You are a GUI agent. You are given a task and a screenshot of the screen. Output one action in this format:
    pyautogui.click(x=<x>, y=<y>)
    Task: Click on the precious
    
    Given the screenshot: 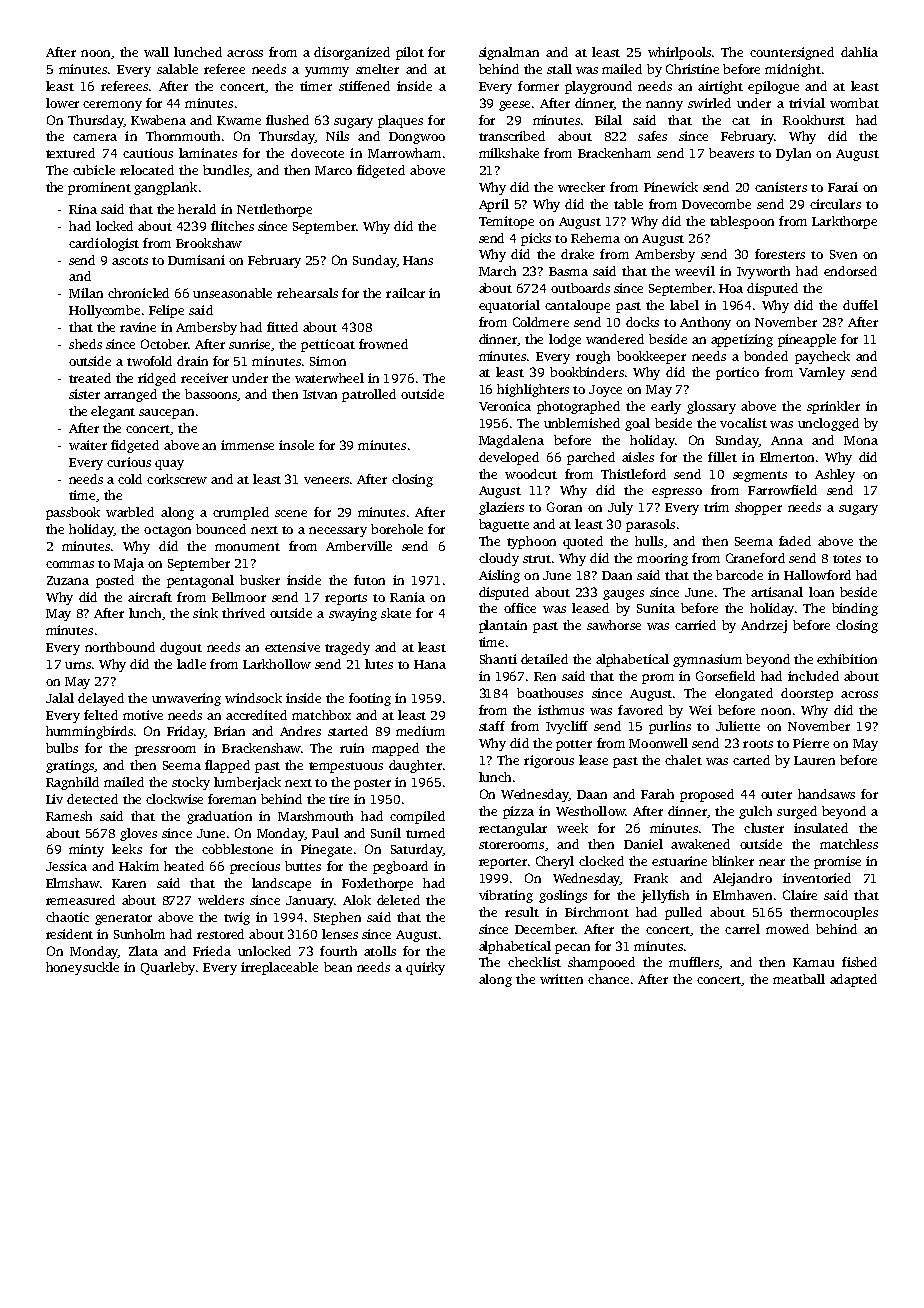 What is the action you would take?
    pyautogui.click(x=255, y=867)
